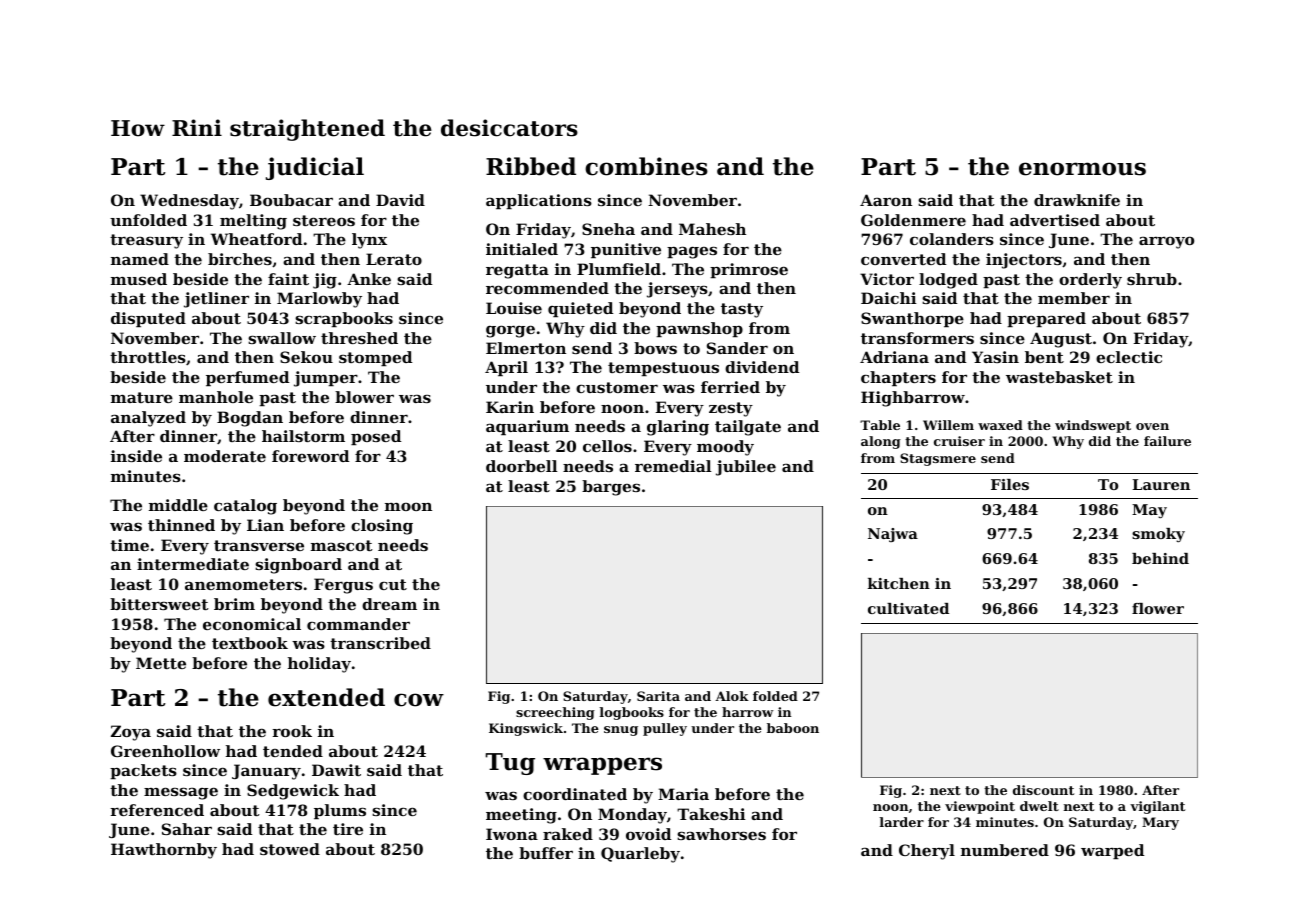 The image size is (1308, 924). Describe the element at coordinates (148, 319) in the document. I see `disputed` at that location.
